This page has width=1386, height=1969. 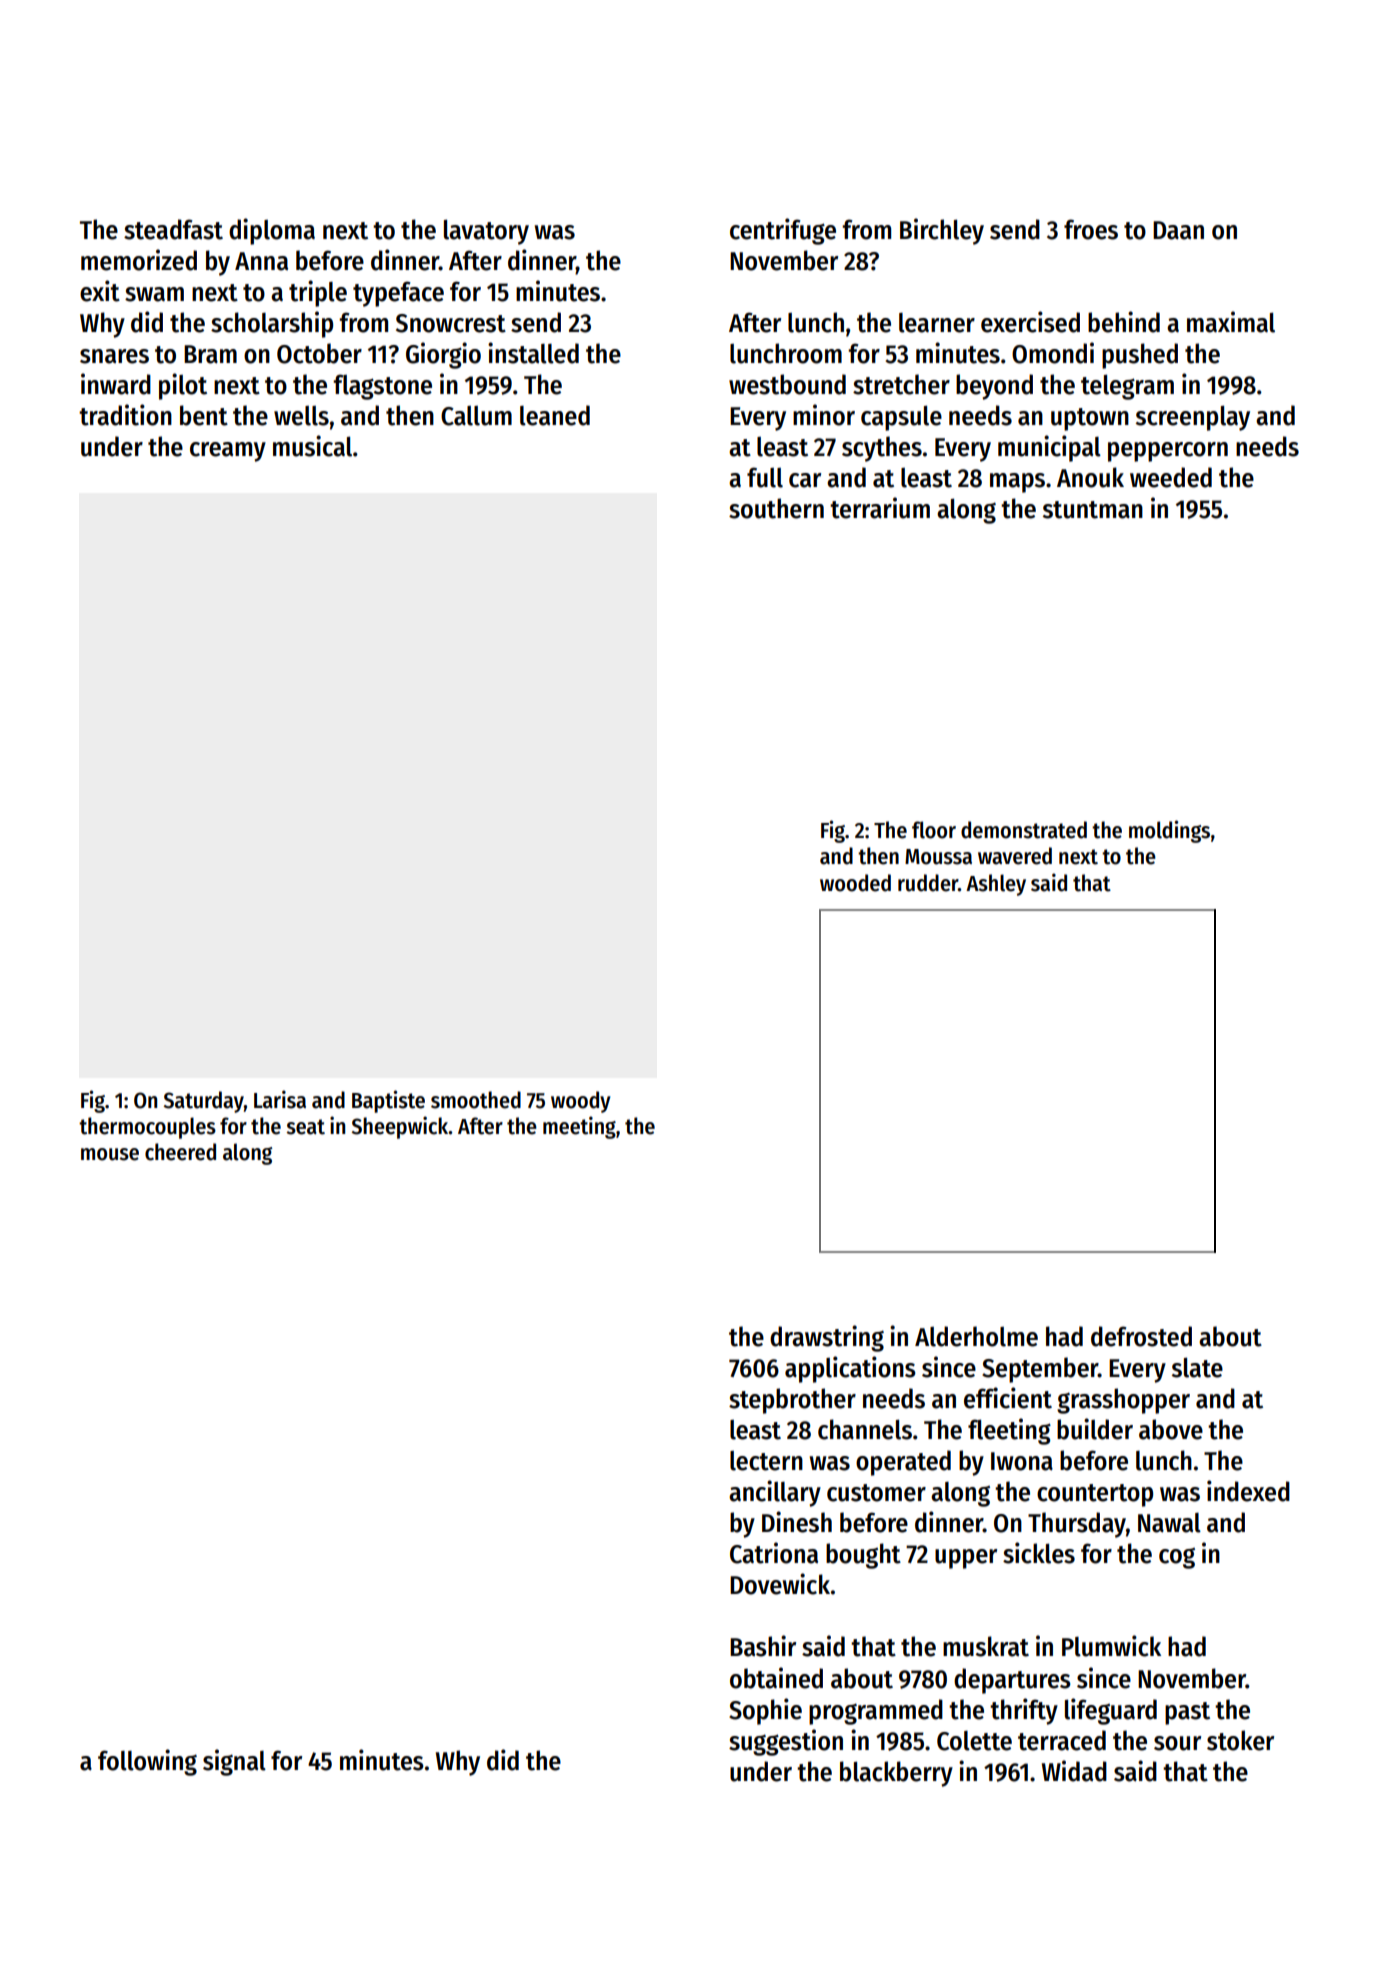 I want to click on centrifuge, so click(x=783, y=231).
